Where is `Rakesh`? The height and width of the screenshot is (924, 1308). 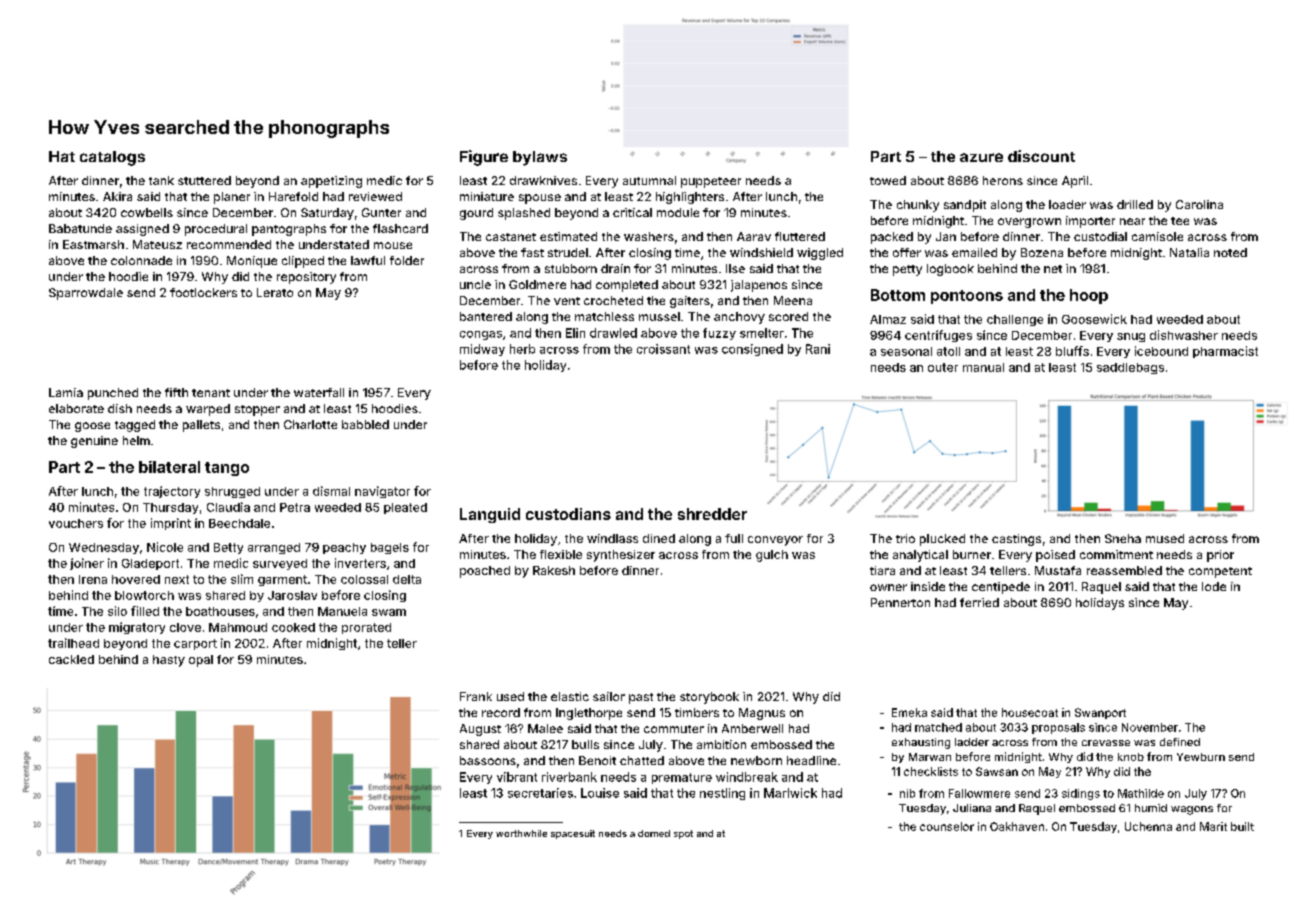
Rakesh is located at coordinates (554, 570).
